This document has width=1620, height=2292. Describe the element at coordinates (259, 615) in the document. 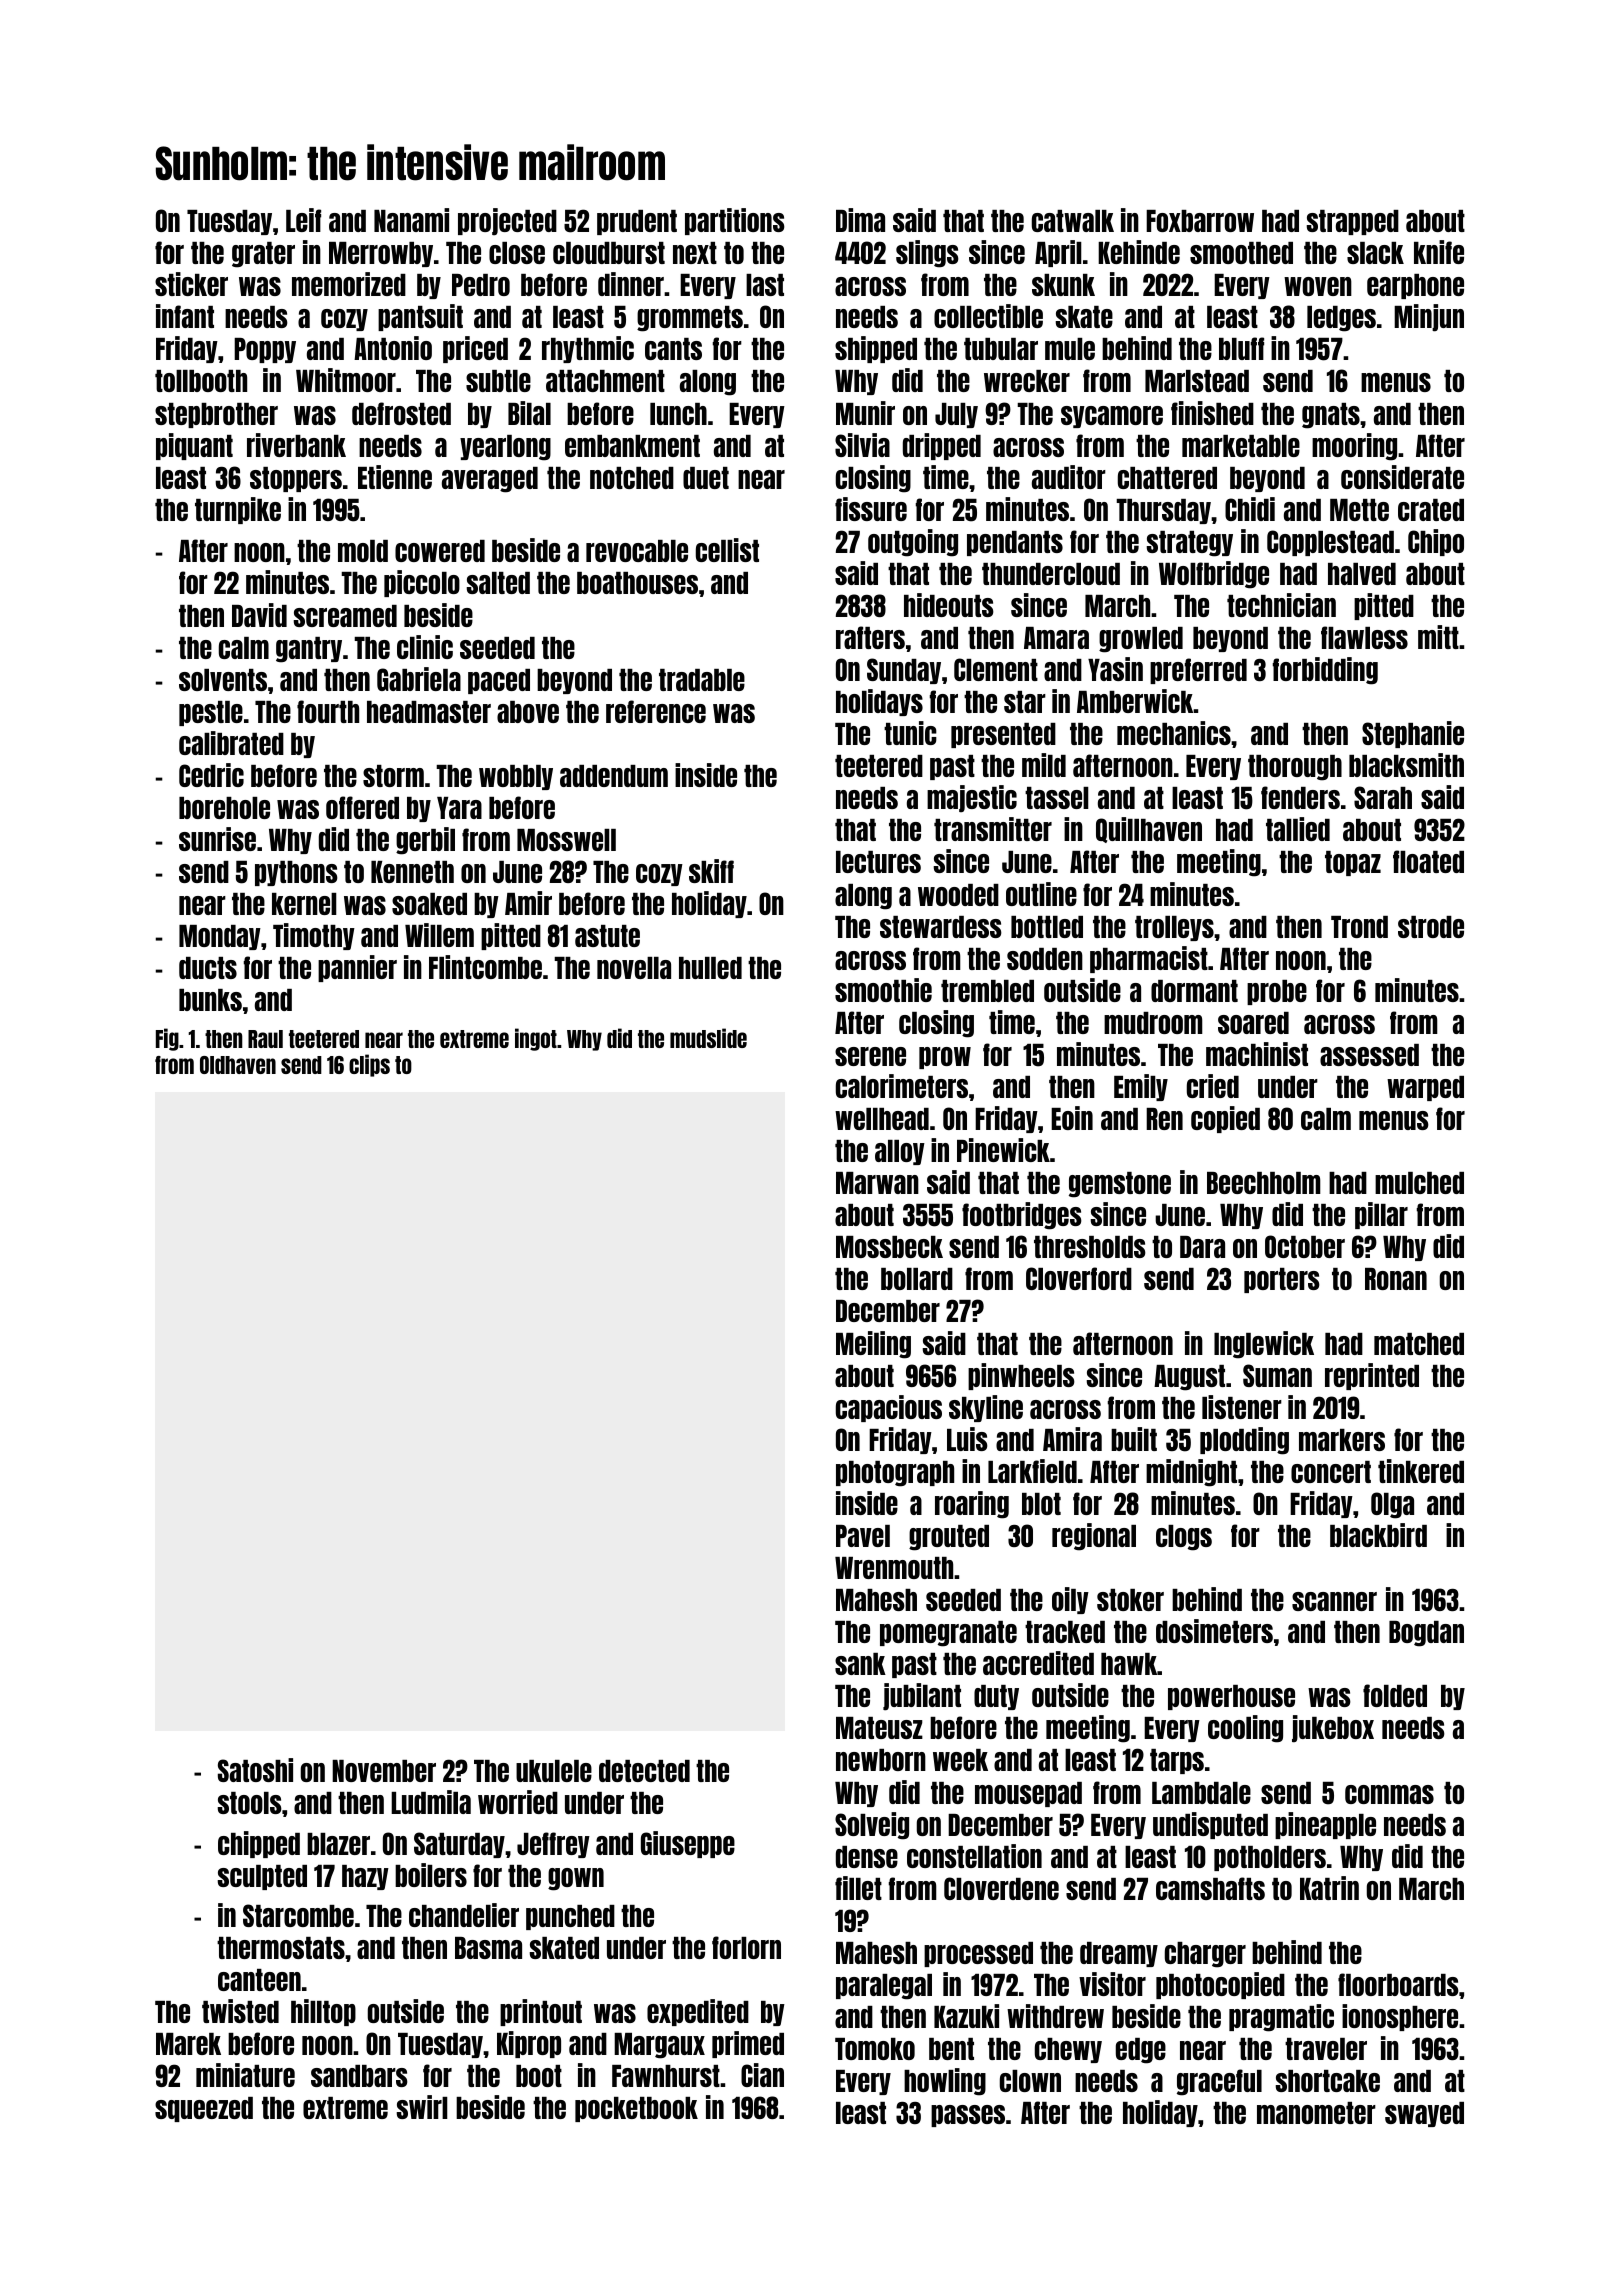

I see `David` at that location.
